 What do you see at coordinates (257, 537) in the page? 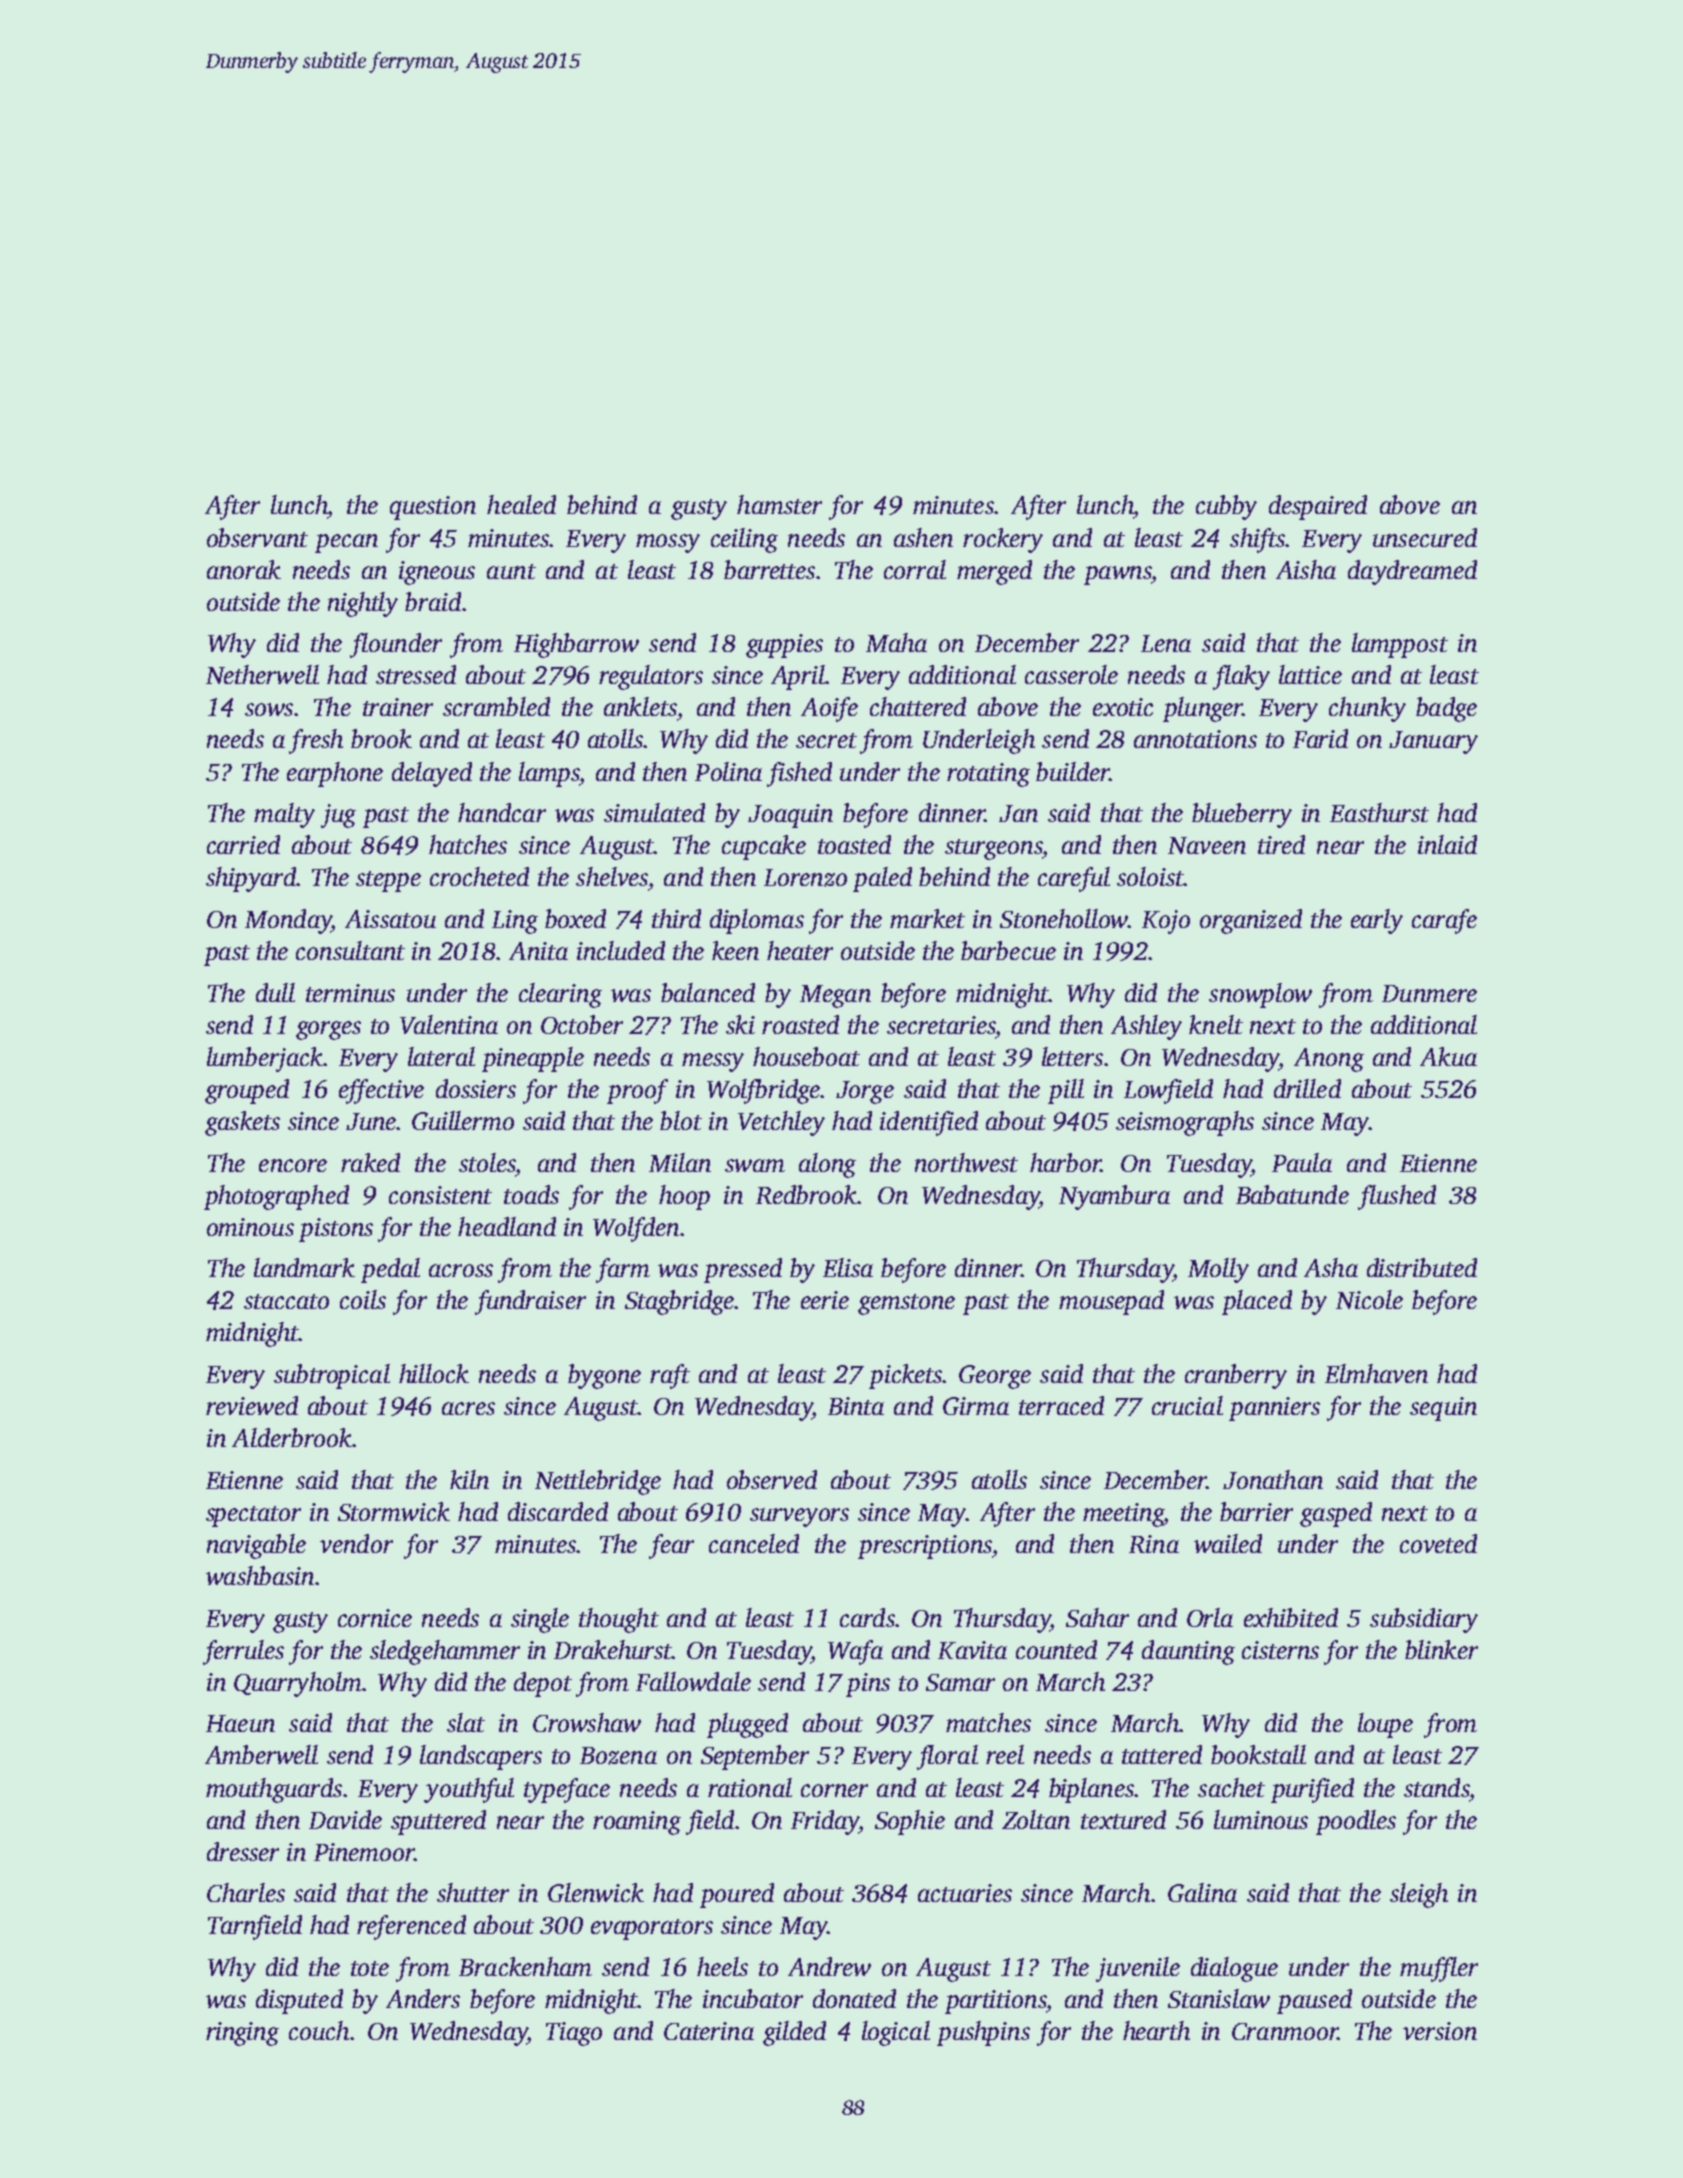
I see `observant` at bounding box center [257, 537].
